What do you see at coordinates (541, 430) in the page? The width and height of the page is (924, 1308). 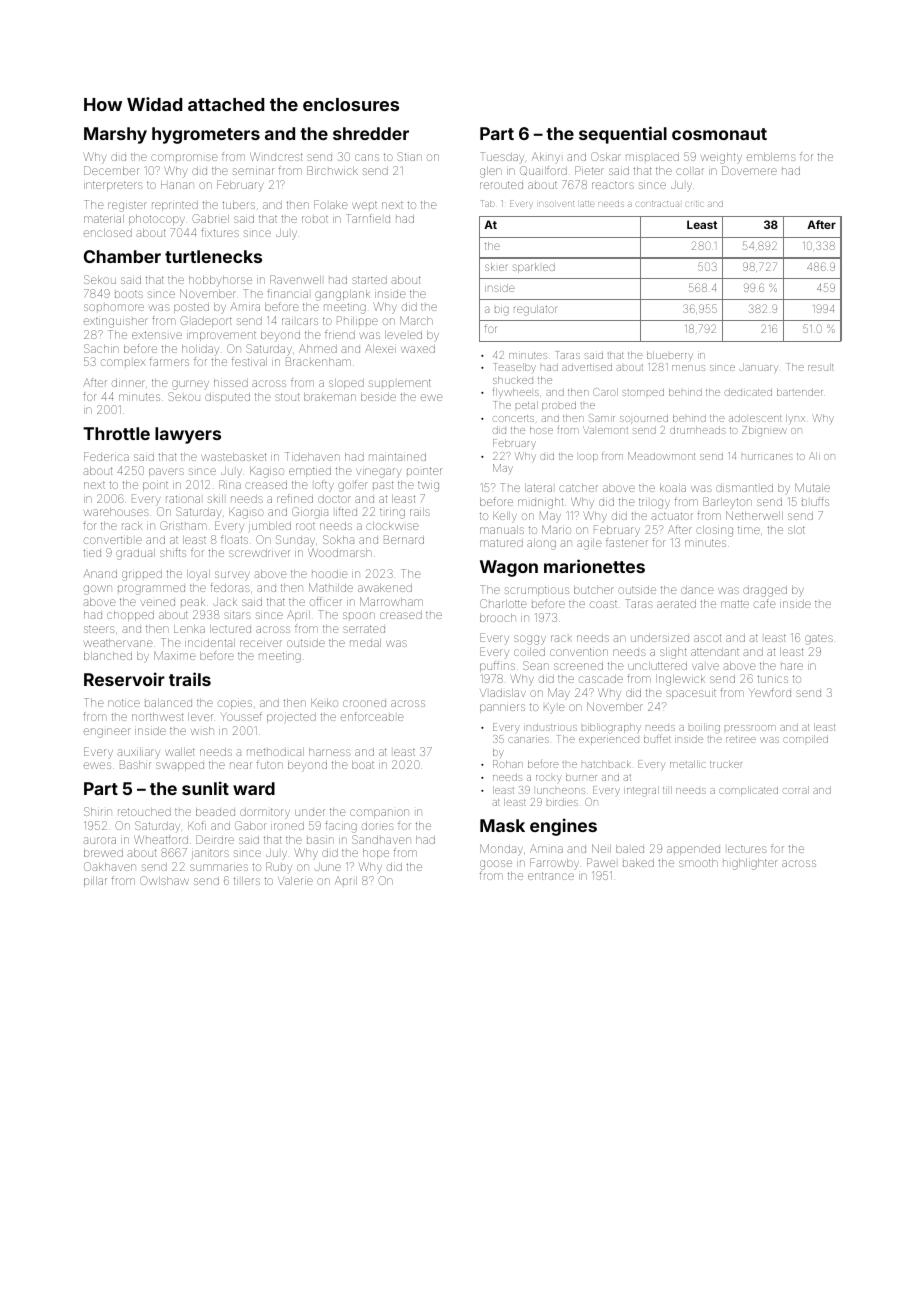 I see `hose` at bounding box center [541, 430].
